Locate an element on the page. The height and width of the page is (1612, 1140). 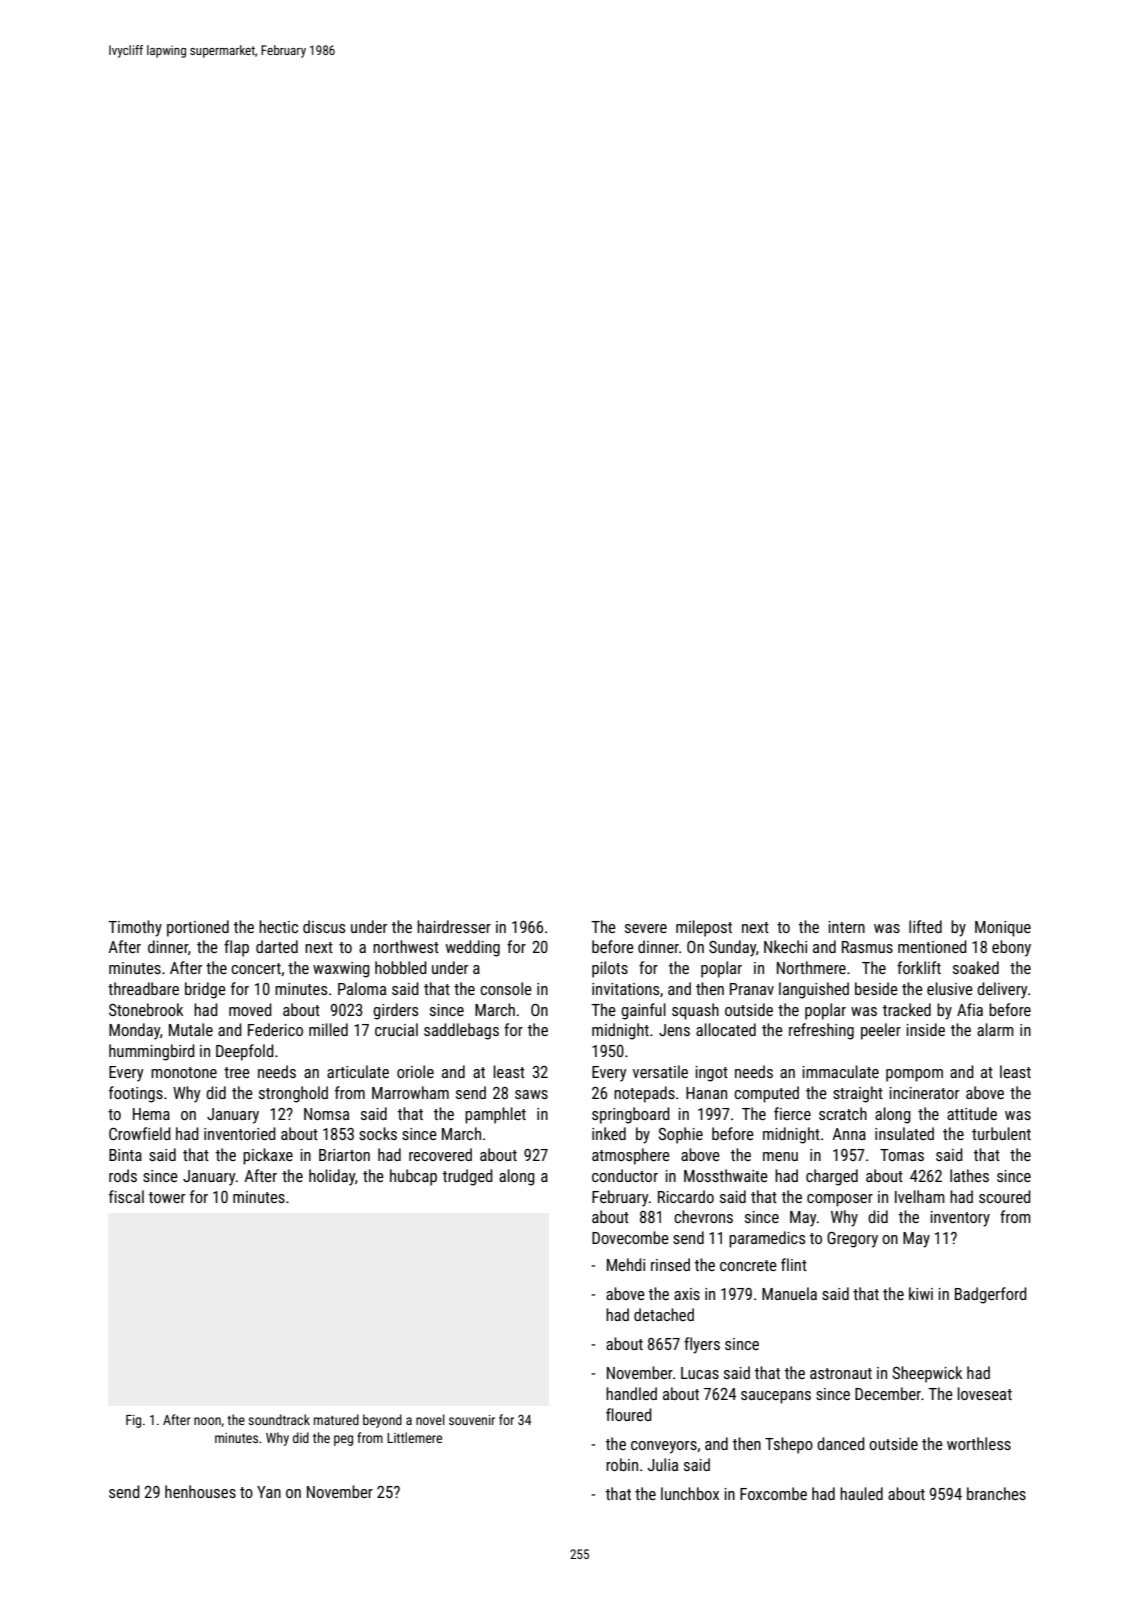
lunchbox is located at coordinates (690, 1493).
